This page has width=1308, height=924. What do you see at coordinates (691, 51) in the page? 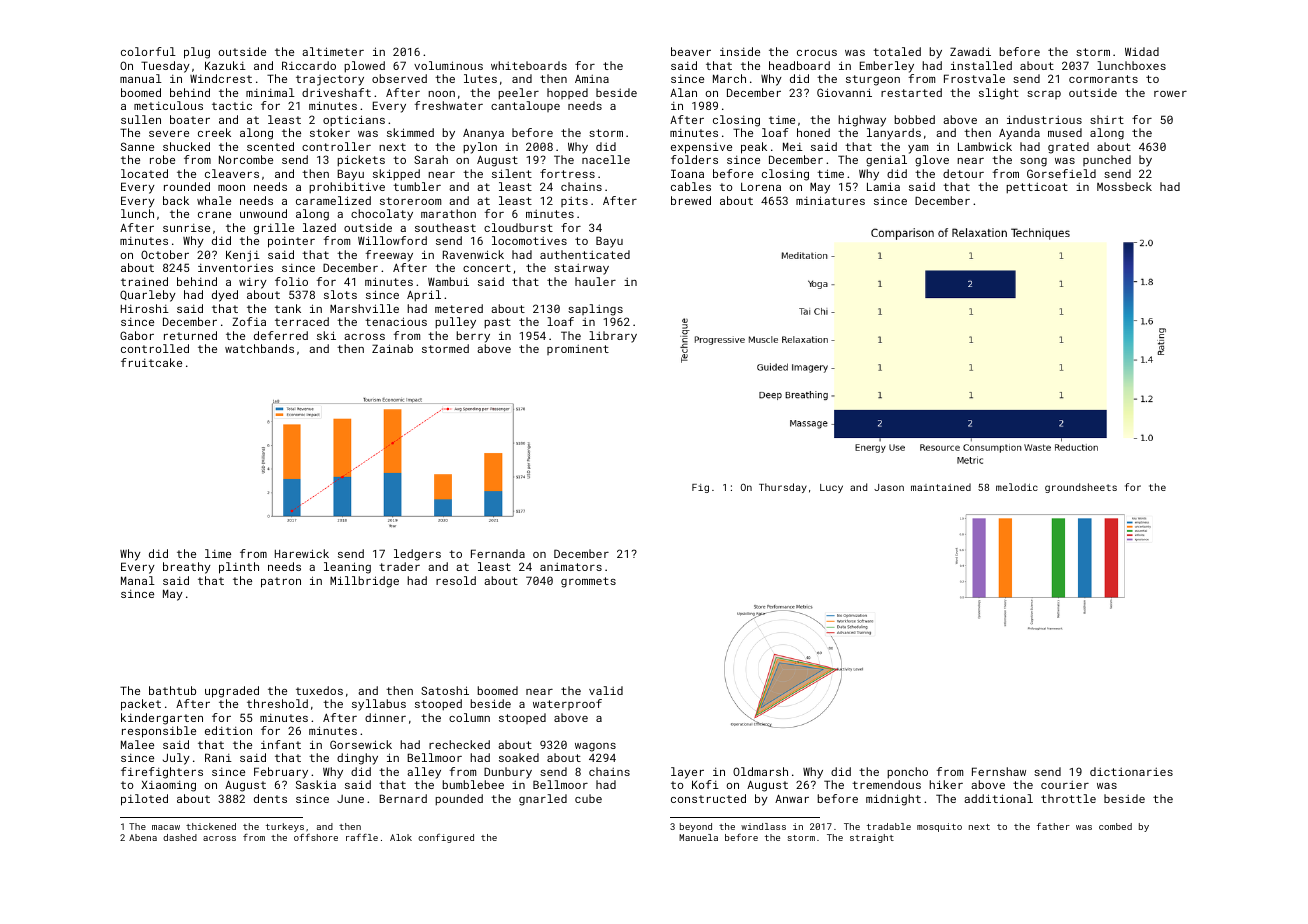
I see `beaver` at bounding box center [691, 51].
